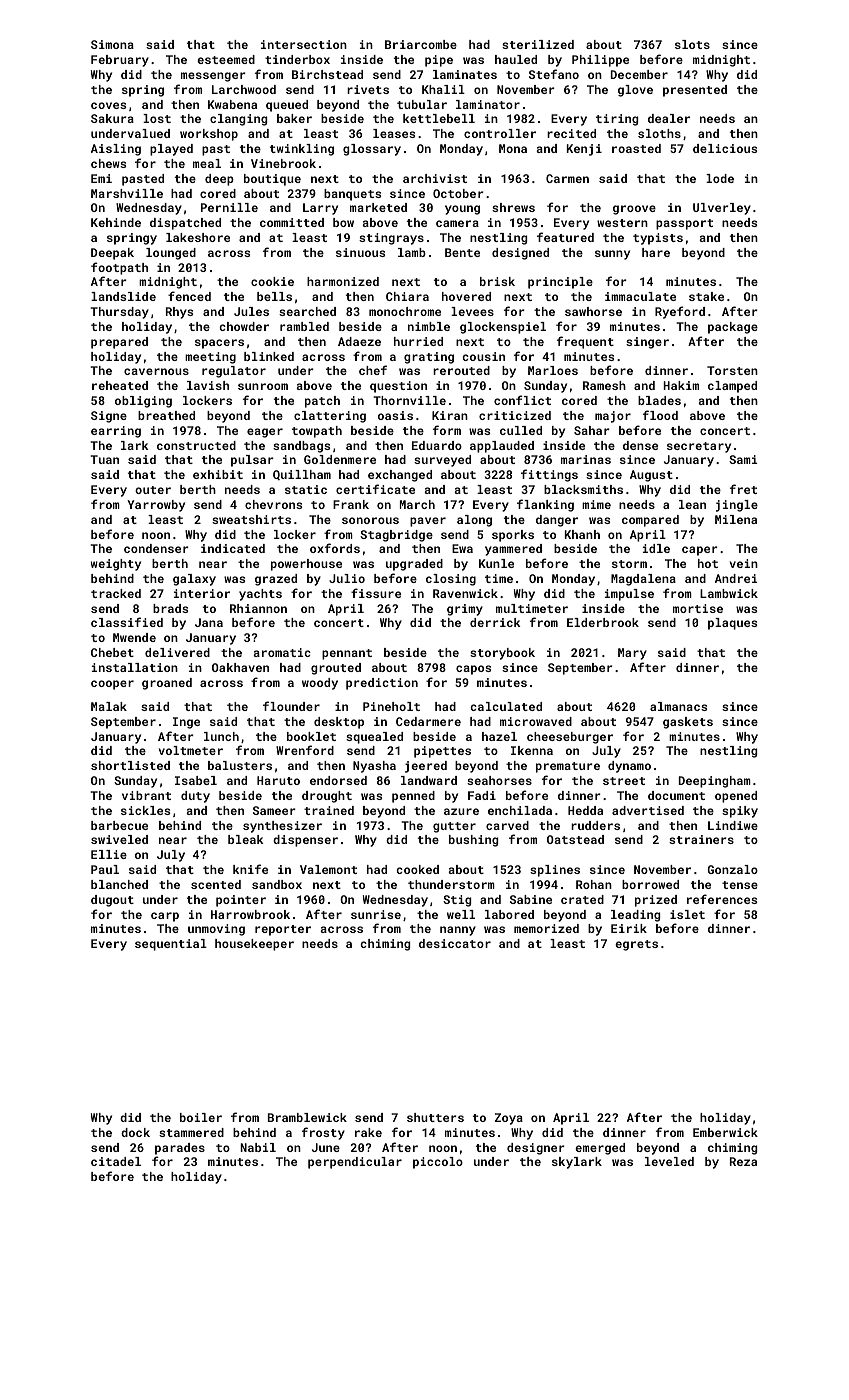 This screenshot has width=849, height=1400. Describe the element at coordinates (201, 1117) in the screenshot. I see `boiler` at that location.
